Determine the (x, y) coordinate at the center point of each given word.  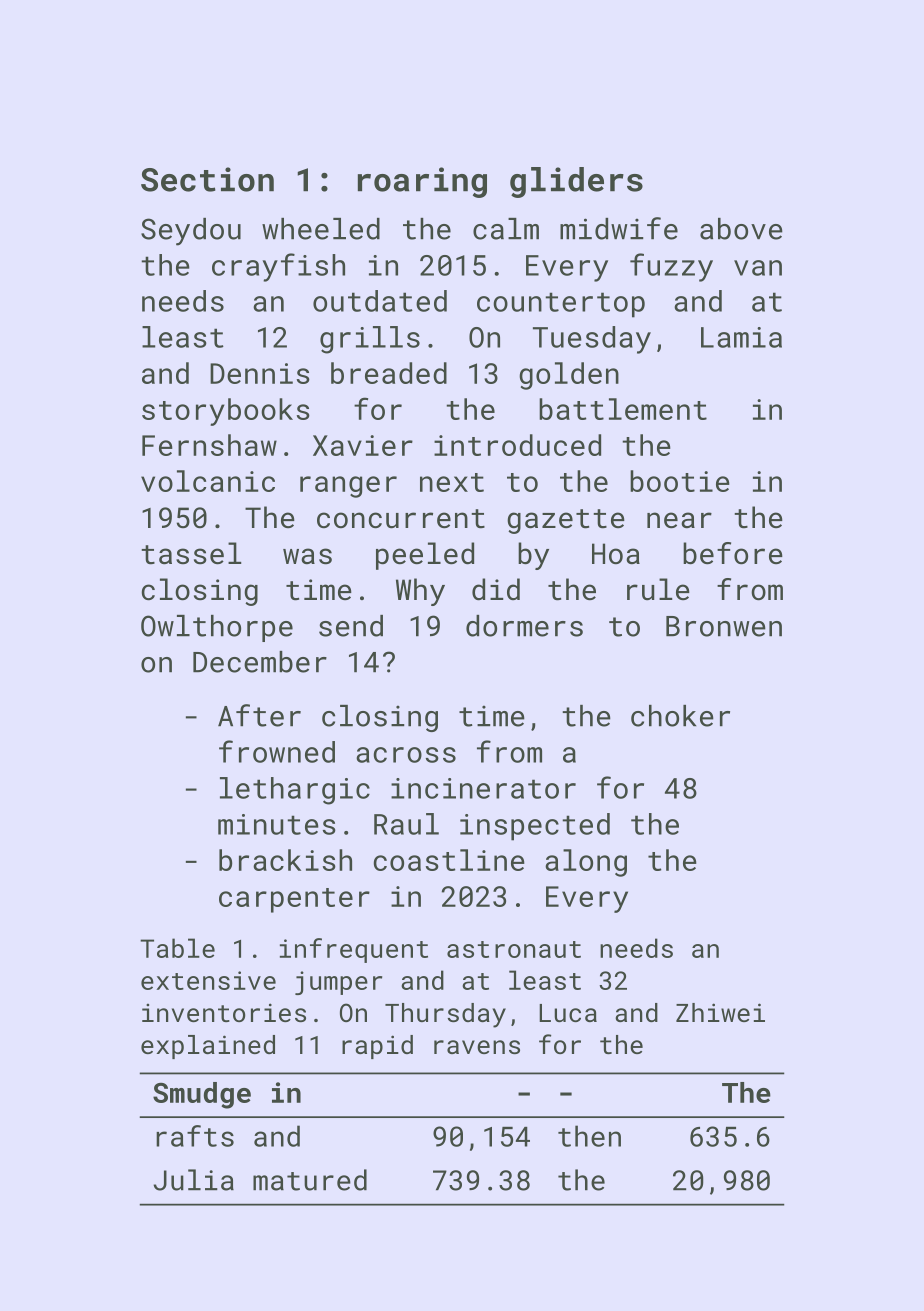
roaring (422, 182)
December (260, 662)
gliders (576, 182)
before (733, 553)
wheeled (321, 229)
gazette (566, 521)
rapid (377, 1047)
